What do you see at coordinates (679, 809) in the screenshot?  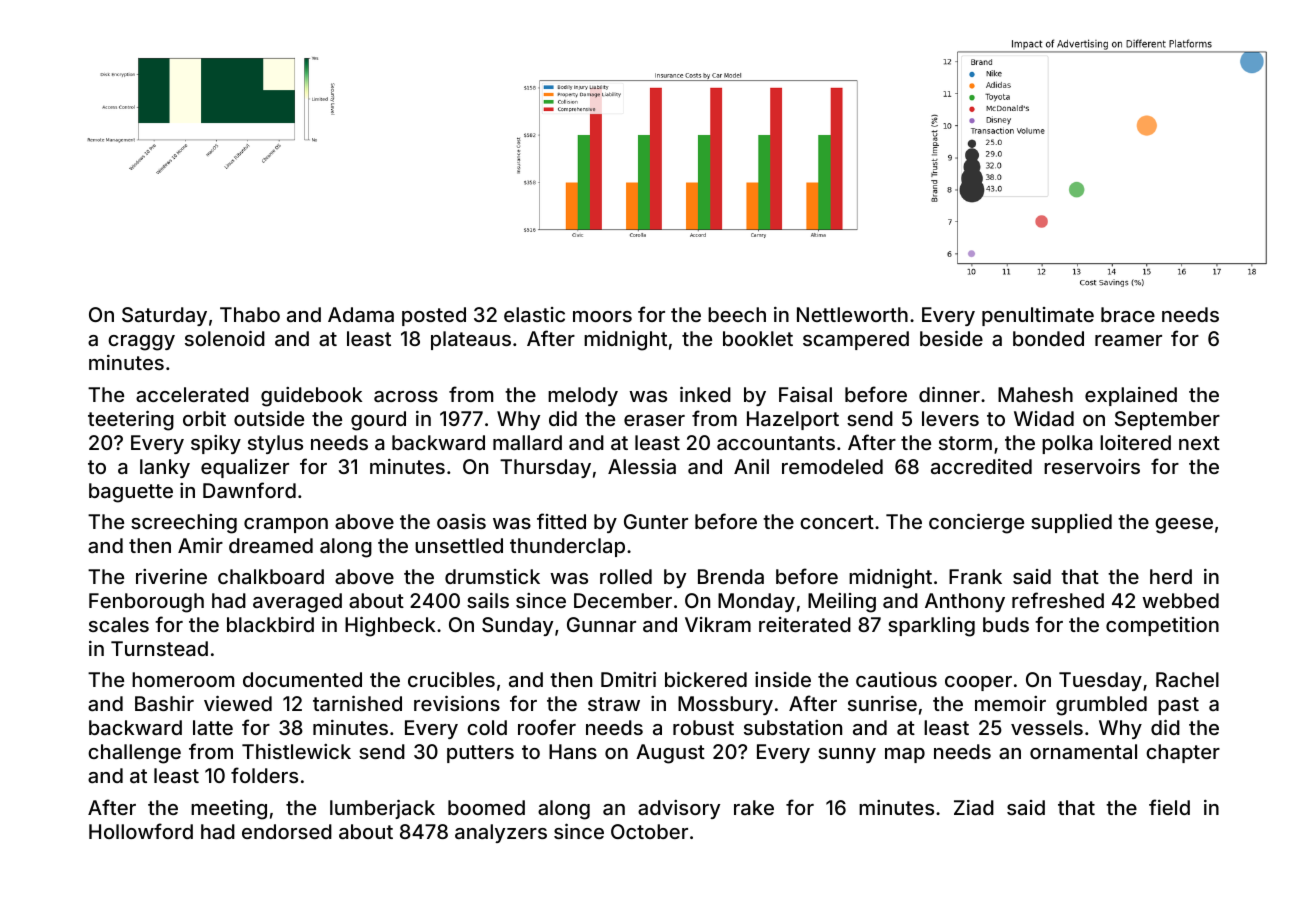 I see `advisory` at bounding box center [679, 809].
